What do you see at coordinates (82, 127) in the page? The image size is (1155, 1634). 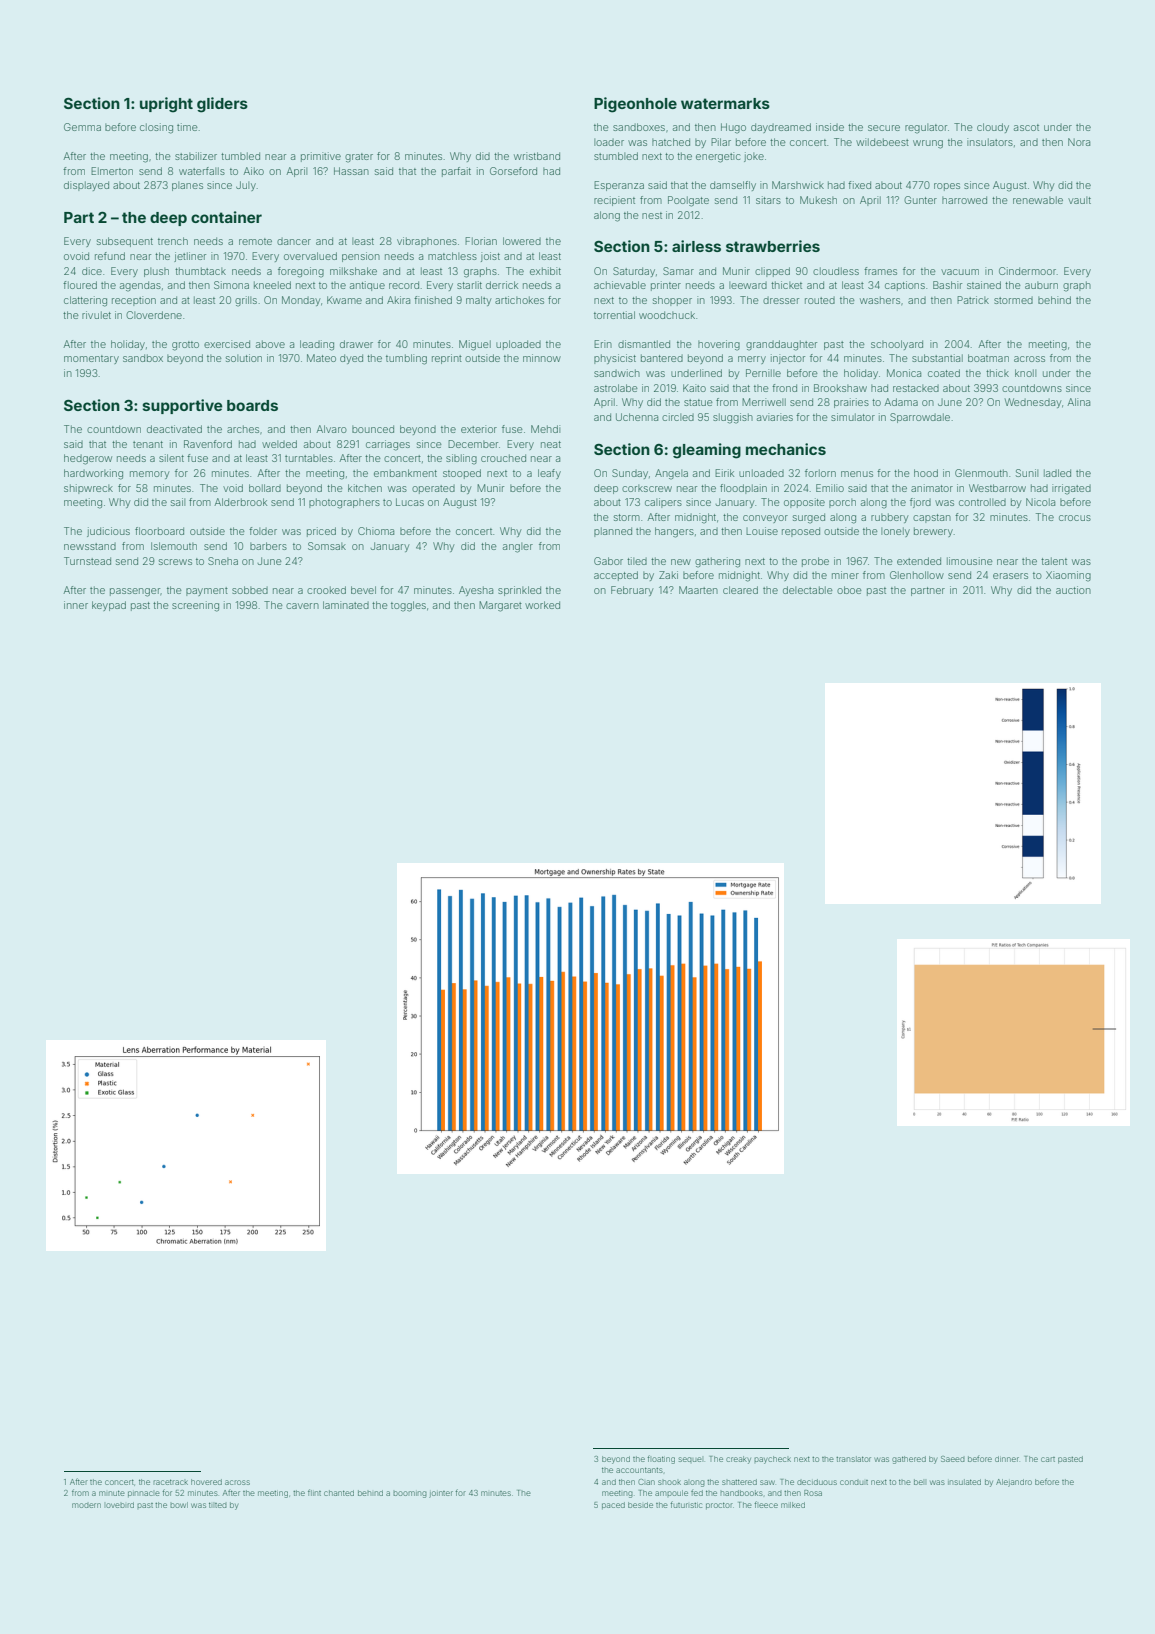 I see `Gemma` at bounding box center [82, 127].
